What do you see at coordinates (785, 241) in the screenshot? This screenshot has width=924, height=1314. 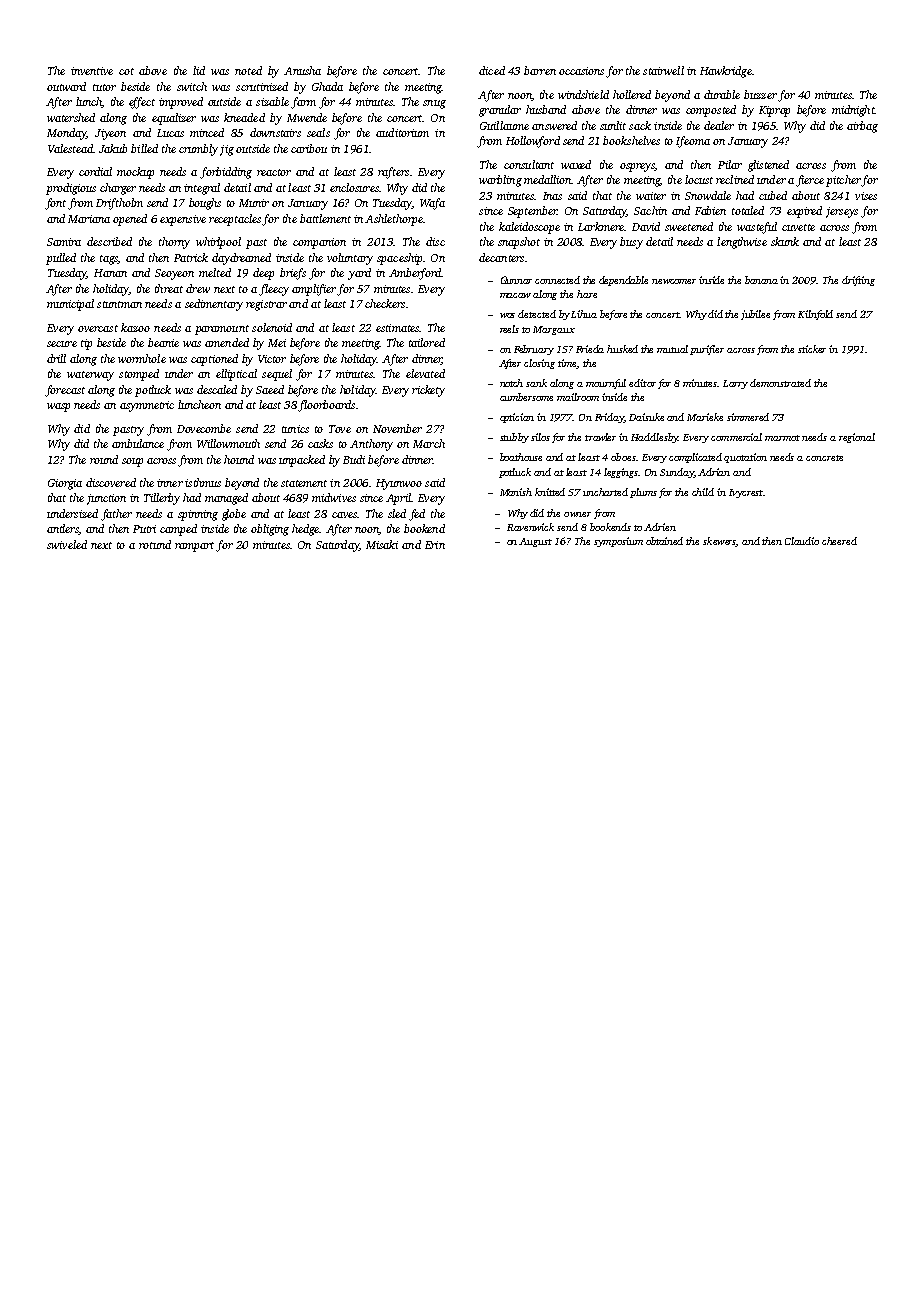 I see `skunk` at bounding box center [785, 241].
